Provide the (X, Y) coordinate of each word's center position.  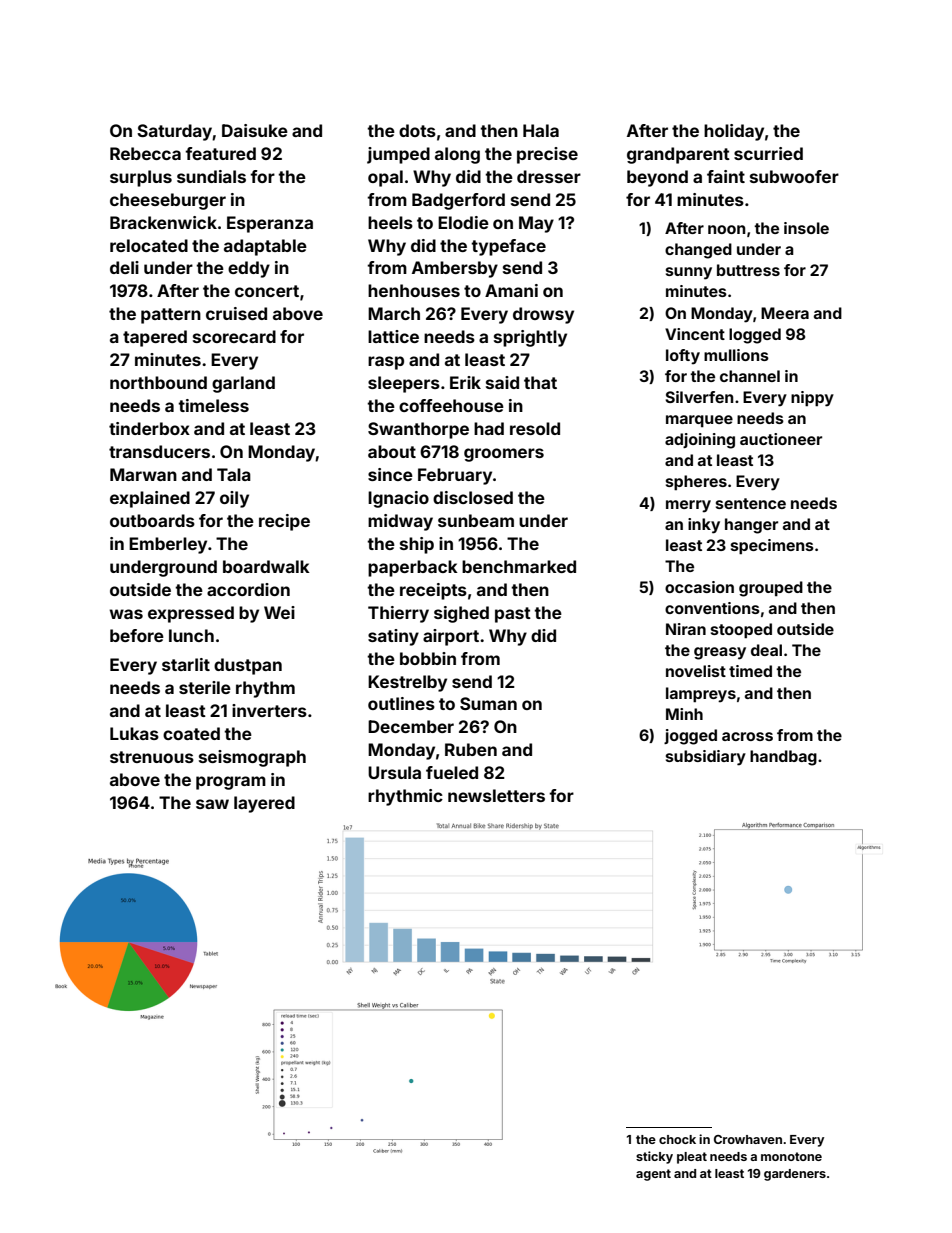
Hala (541, 130)
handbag (783, 758)
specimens (772, 546)
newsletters (496, 795)
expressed (191, 614)
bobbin (428, 658)
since (390, 474)
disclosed (473, 497)
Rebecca (145, 153)
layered (264, 804)
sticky (654, 1157)
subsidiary (706, 758)
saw (212, 804)
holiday (734, 132)
